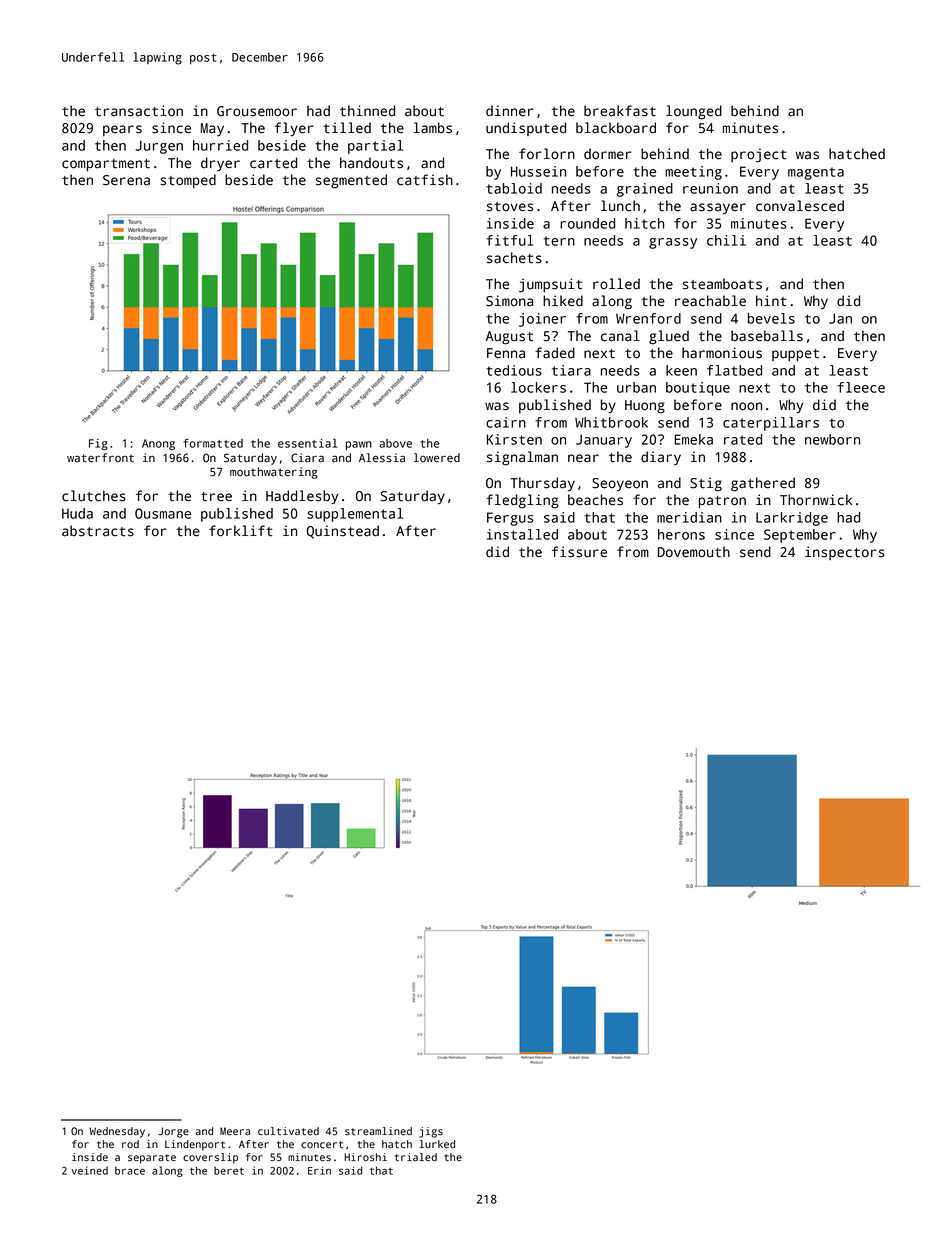 The width and height of the screenshot is (952, 1233). Describe the element at coordinates (89, 1170) in the screenshot. I see `veined` at that location.
